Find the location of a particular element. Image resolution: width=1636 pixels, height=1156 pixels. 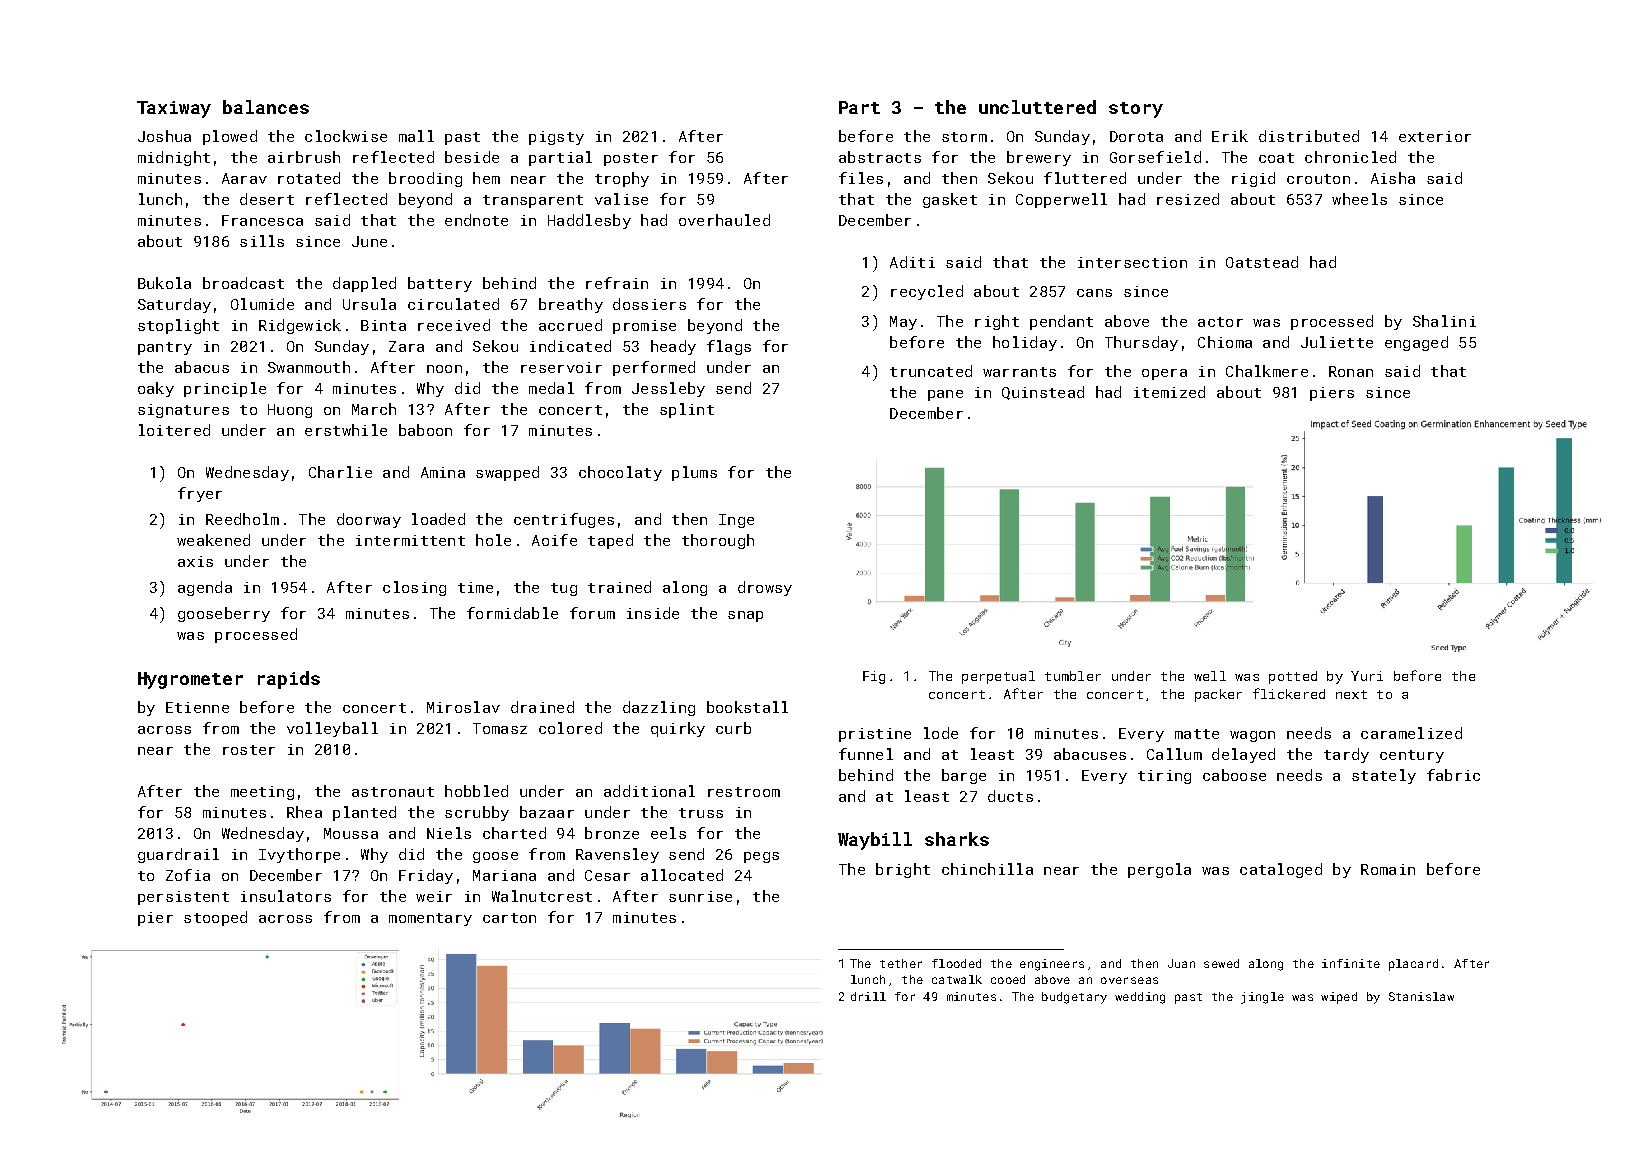

agenda is located at coordinates (205, 588).
